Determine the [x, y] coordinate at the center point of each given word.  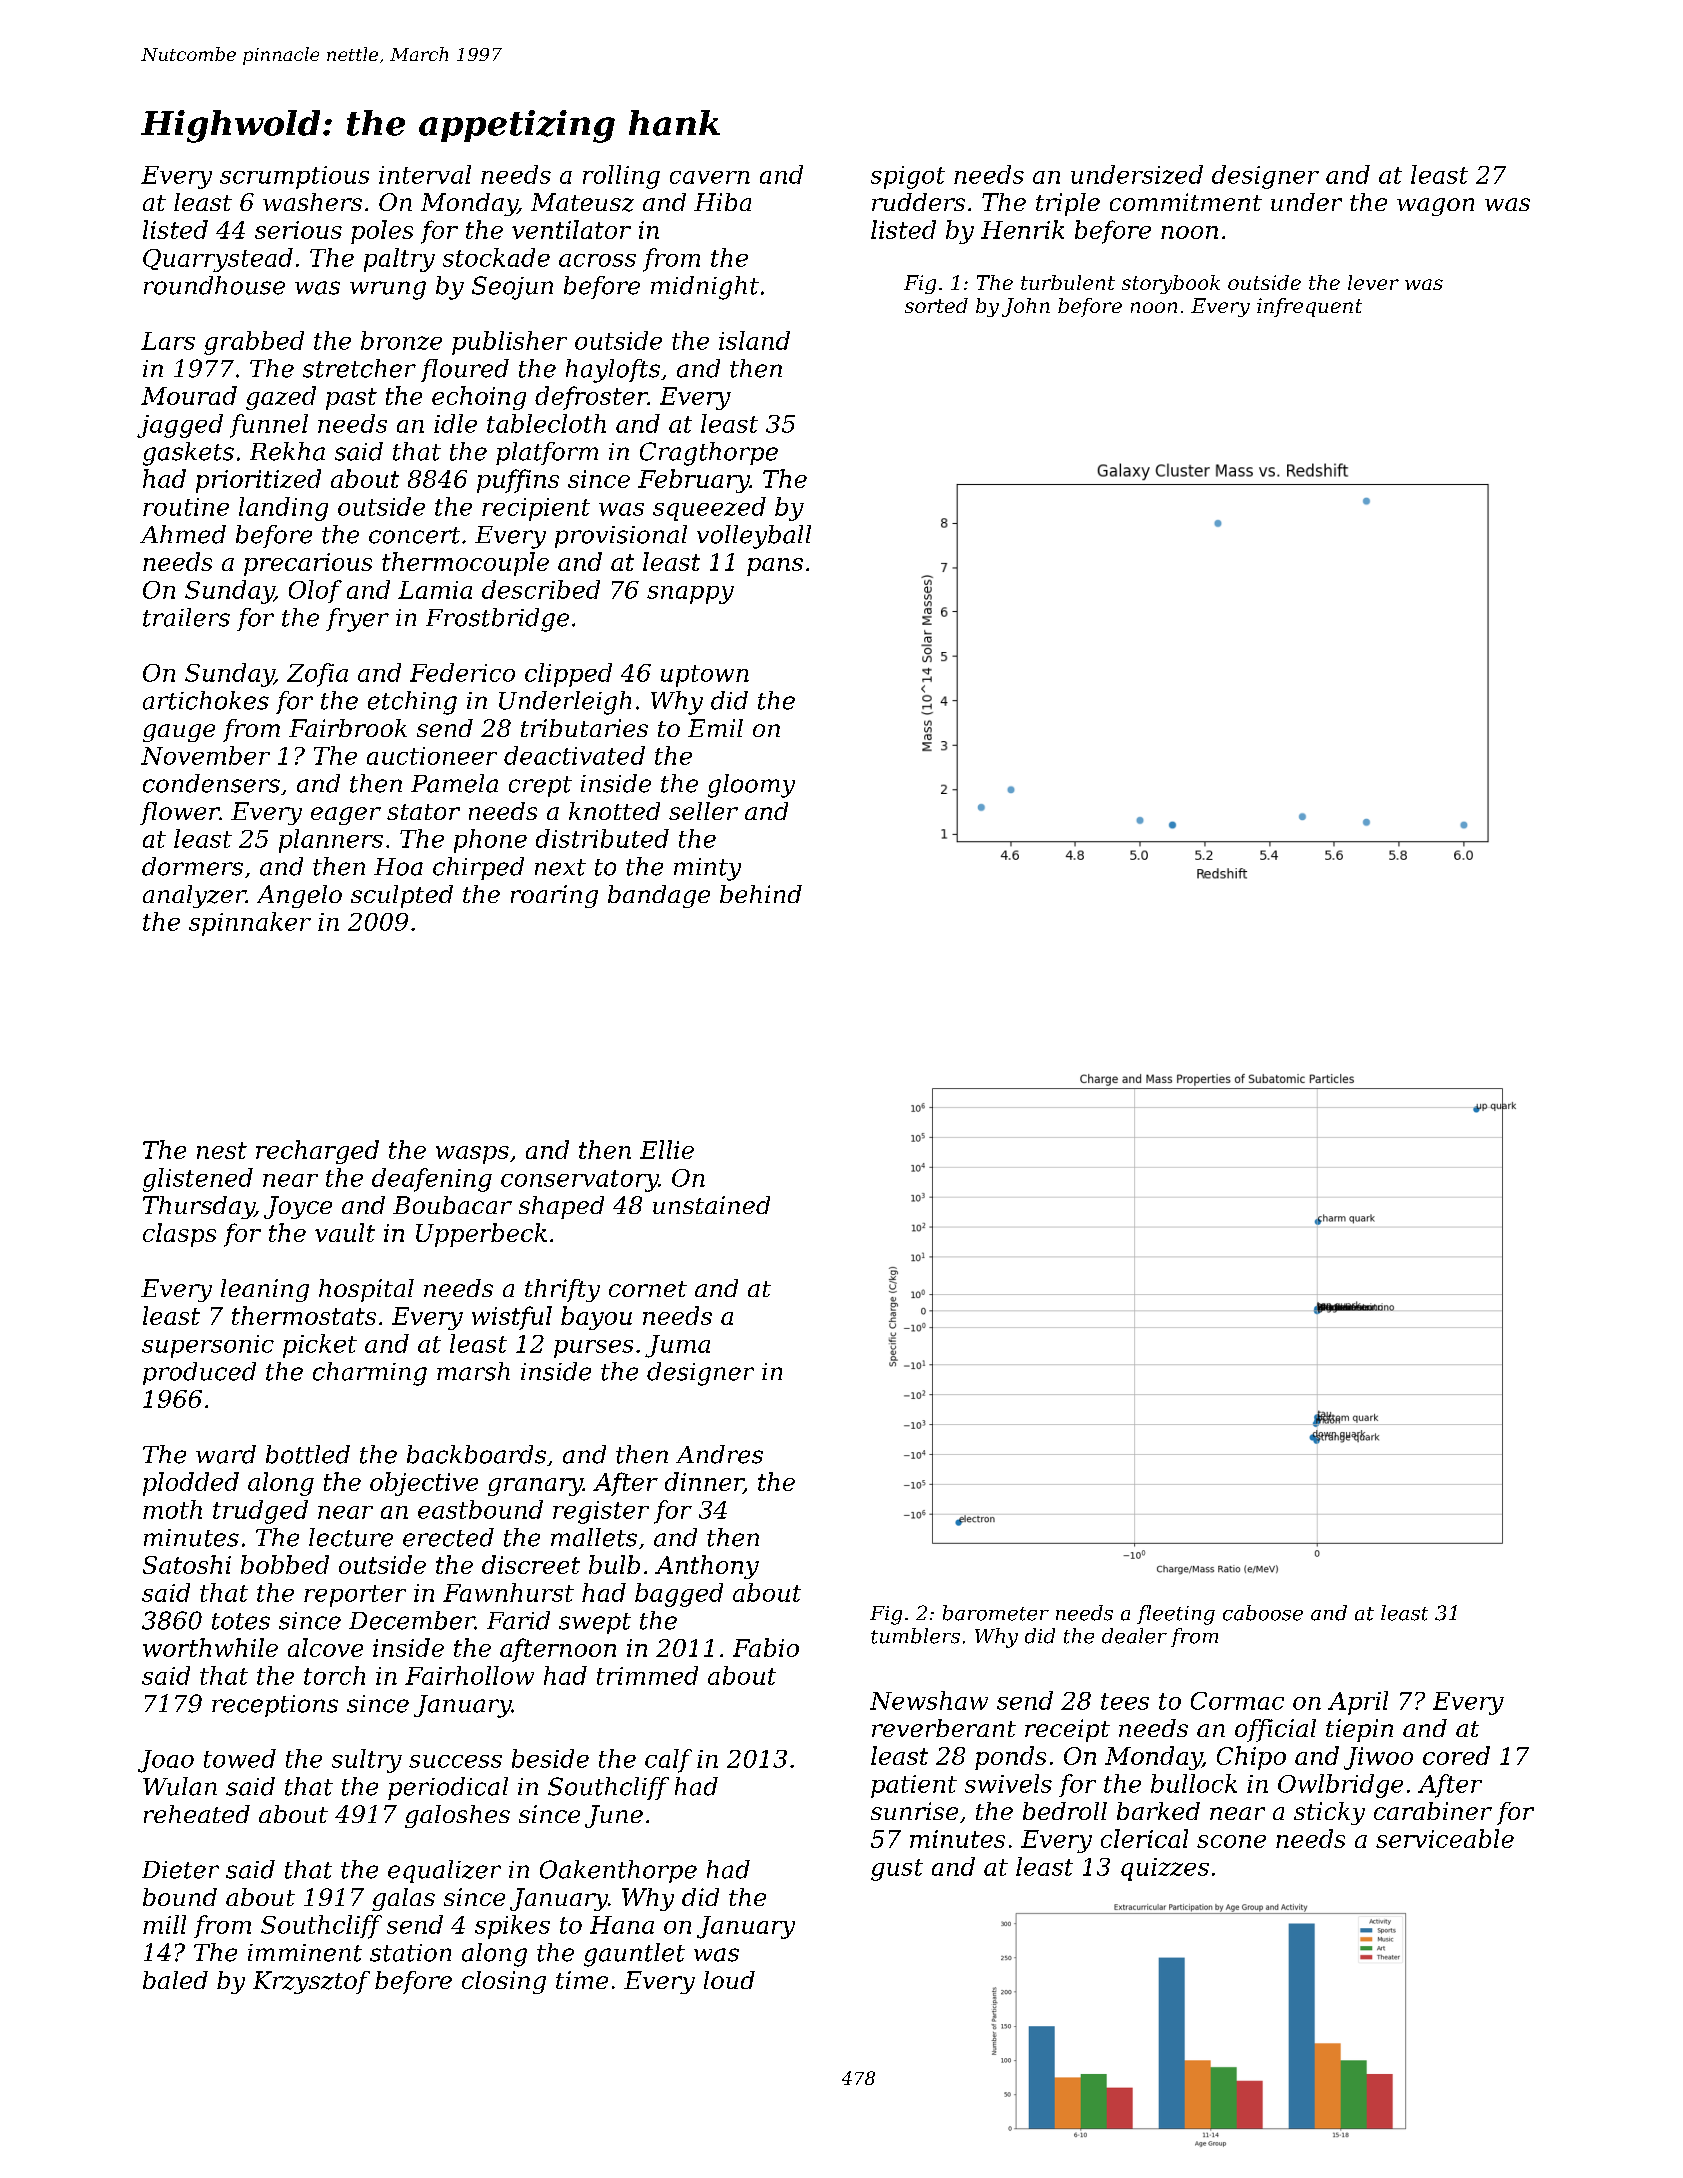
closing [504, 1982]
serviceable [1445, 1838]
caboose [1263, 1613]
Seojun [512, 288]
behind [761, 894]
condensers [211, 783]
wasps [472, 1155]
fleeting [1176, 1615]
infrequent [1309, 307]
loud [729, 1980]
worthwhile [210, 1647]
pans [775, 567]
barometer [996, 1613]
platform [547, 453]
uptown [705, 676]
